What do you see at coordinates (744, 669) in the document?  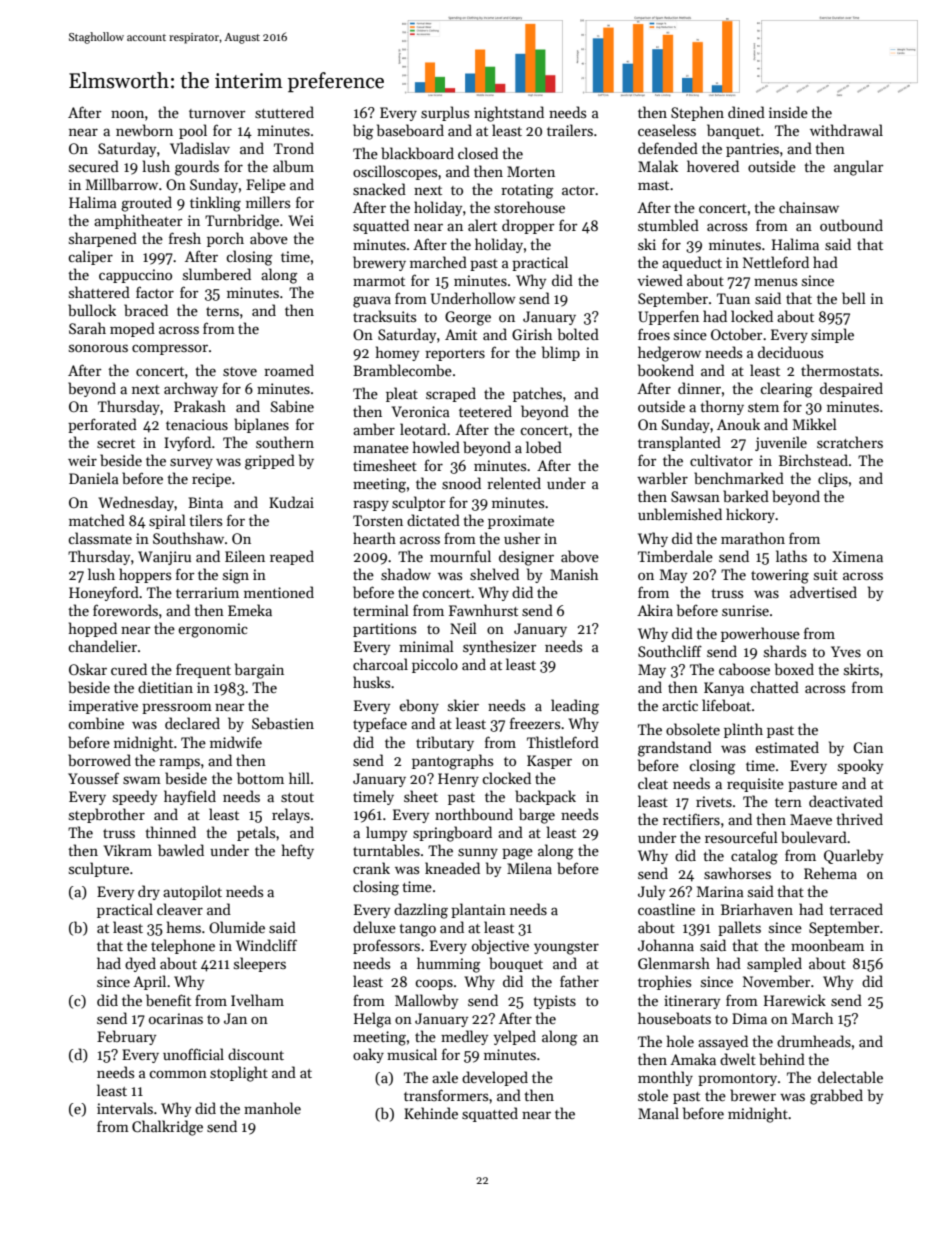 I see `caboose` at bounding box center [744, 669].
